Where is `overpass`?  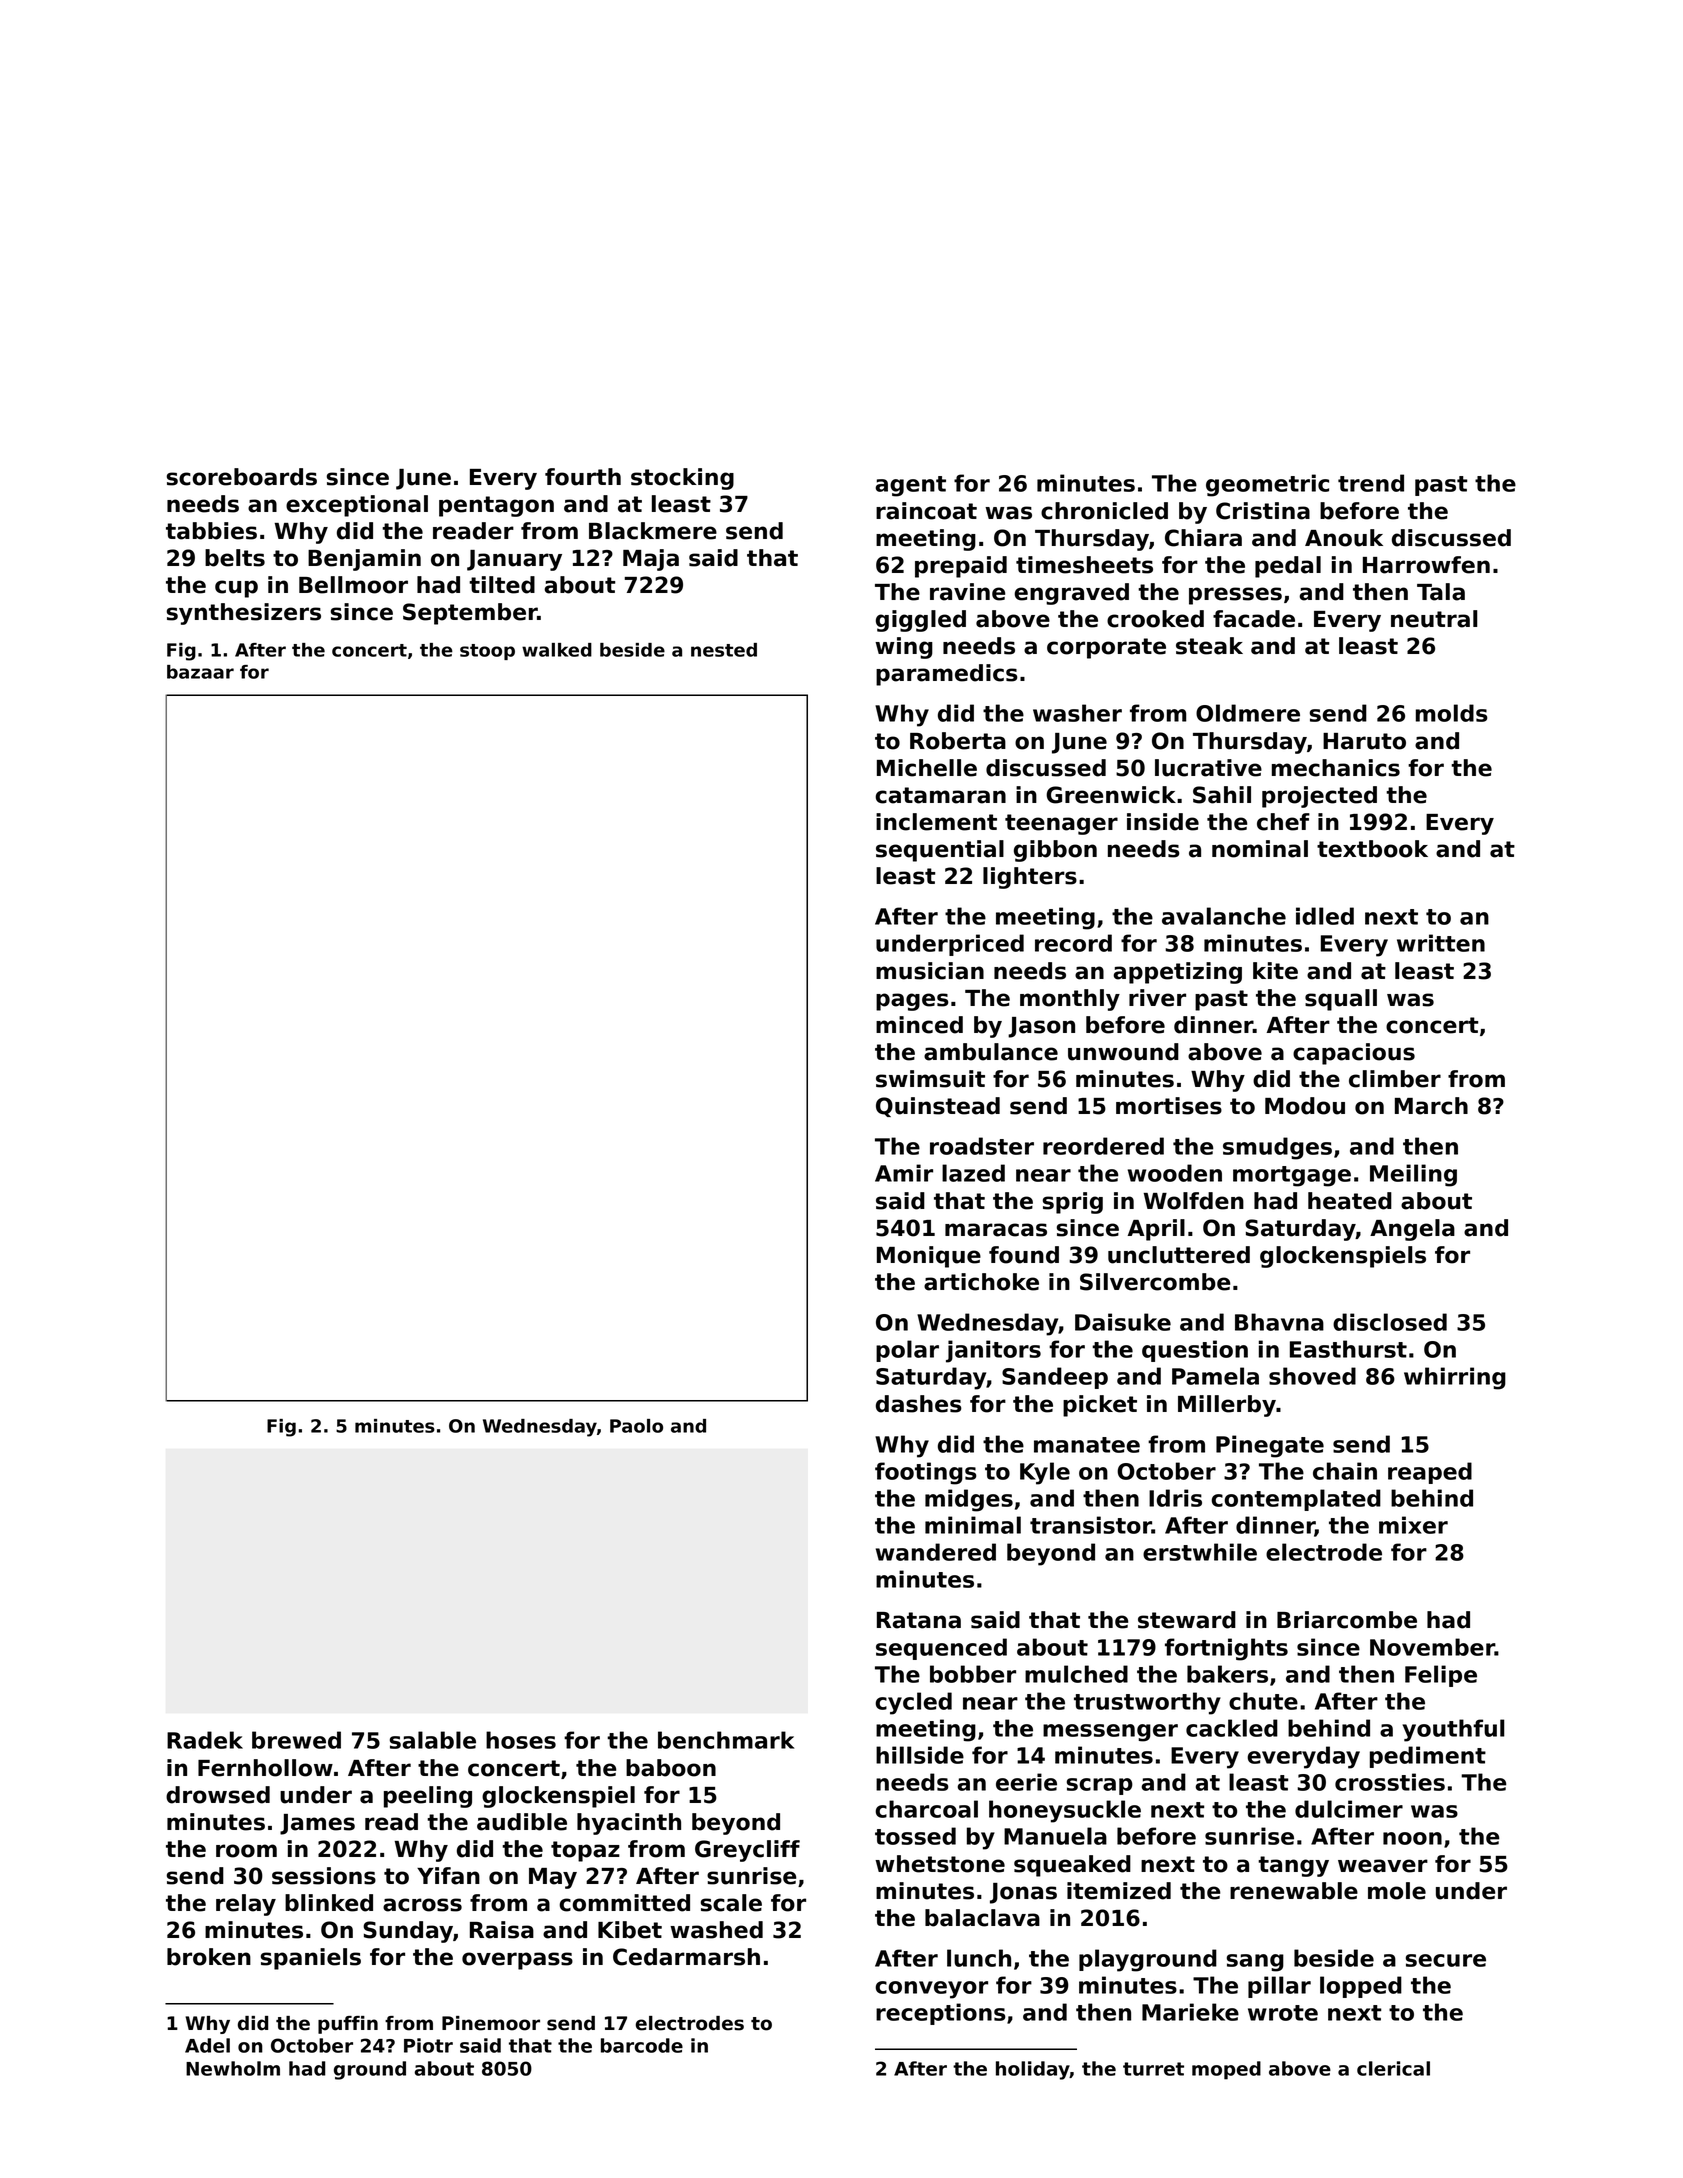
overpass is located at coordinates (517, 1961).
